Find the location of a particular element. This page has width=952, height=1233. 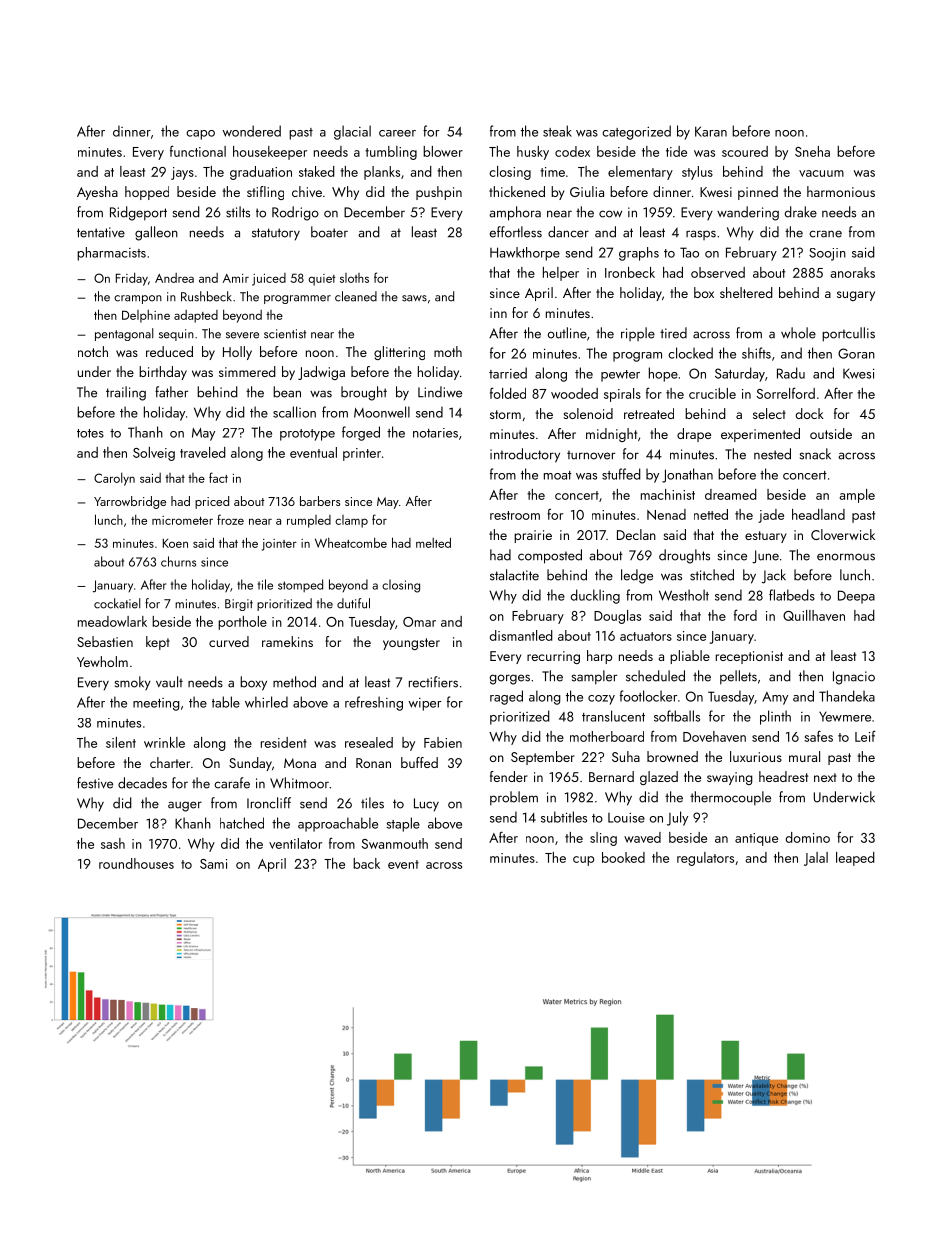

fact is located at coordinates (218, 477).
